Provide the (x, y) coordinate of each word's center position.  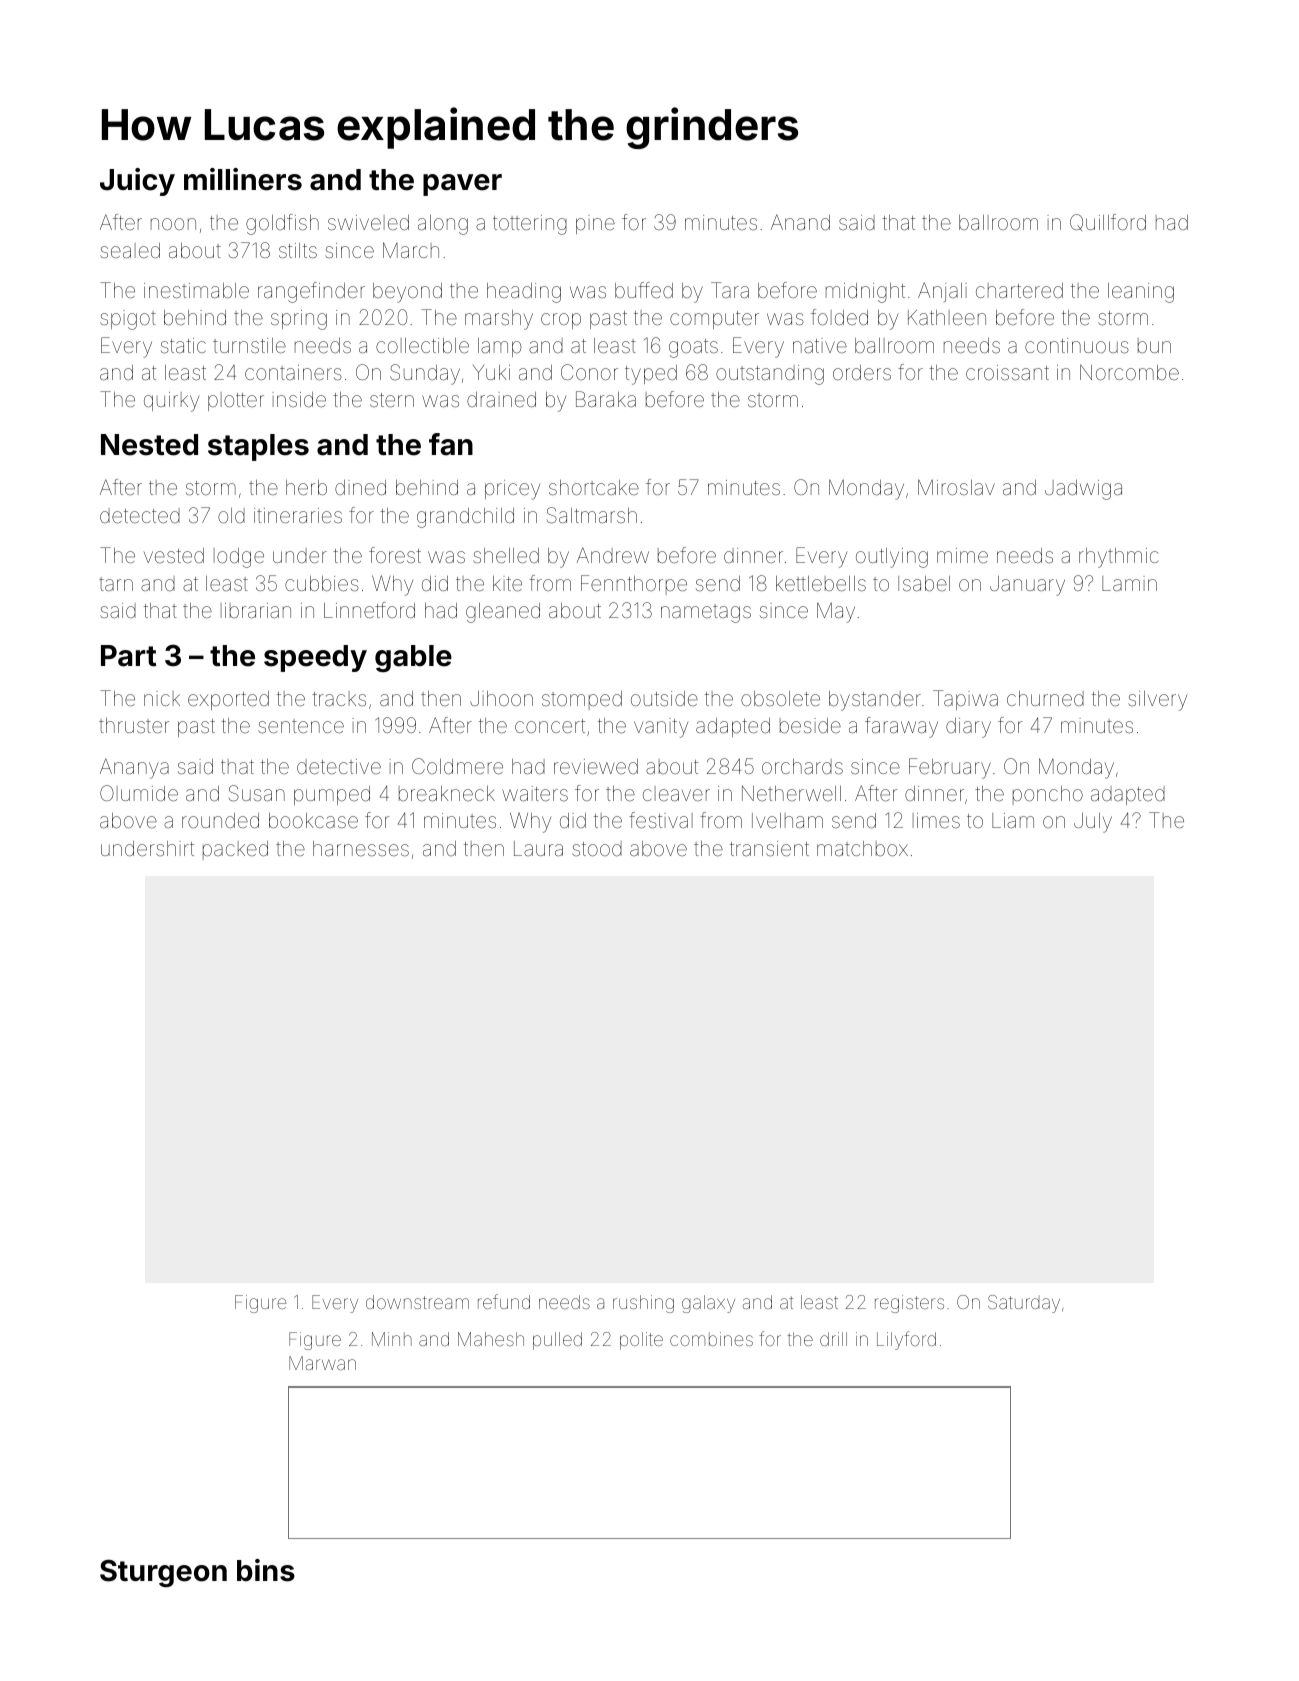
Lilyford (906, 1340)
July (1093, 823)
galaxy (708, 1304)
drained (501, 399)
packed (235, 850)
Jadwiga (1083, 490)
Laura (538, 848)
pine (595, 224)
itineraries (298, 515)
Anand (800, 222)
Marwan (322, 1363)
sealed (130, 250)
